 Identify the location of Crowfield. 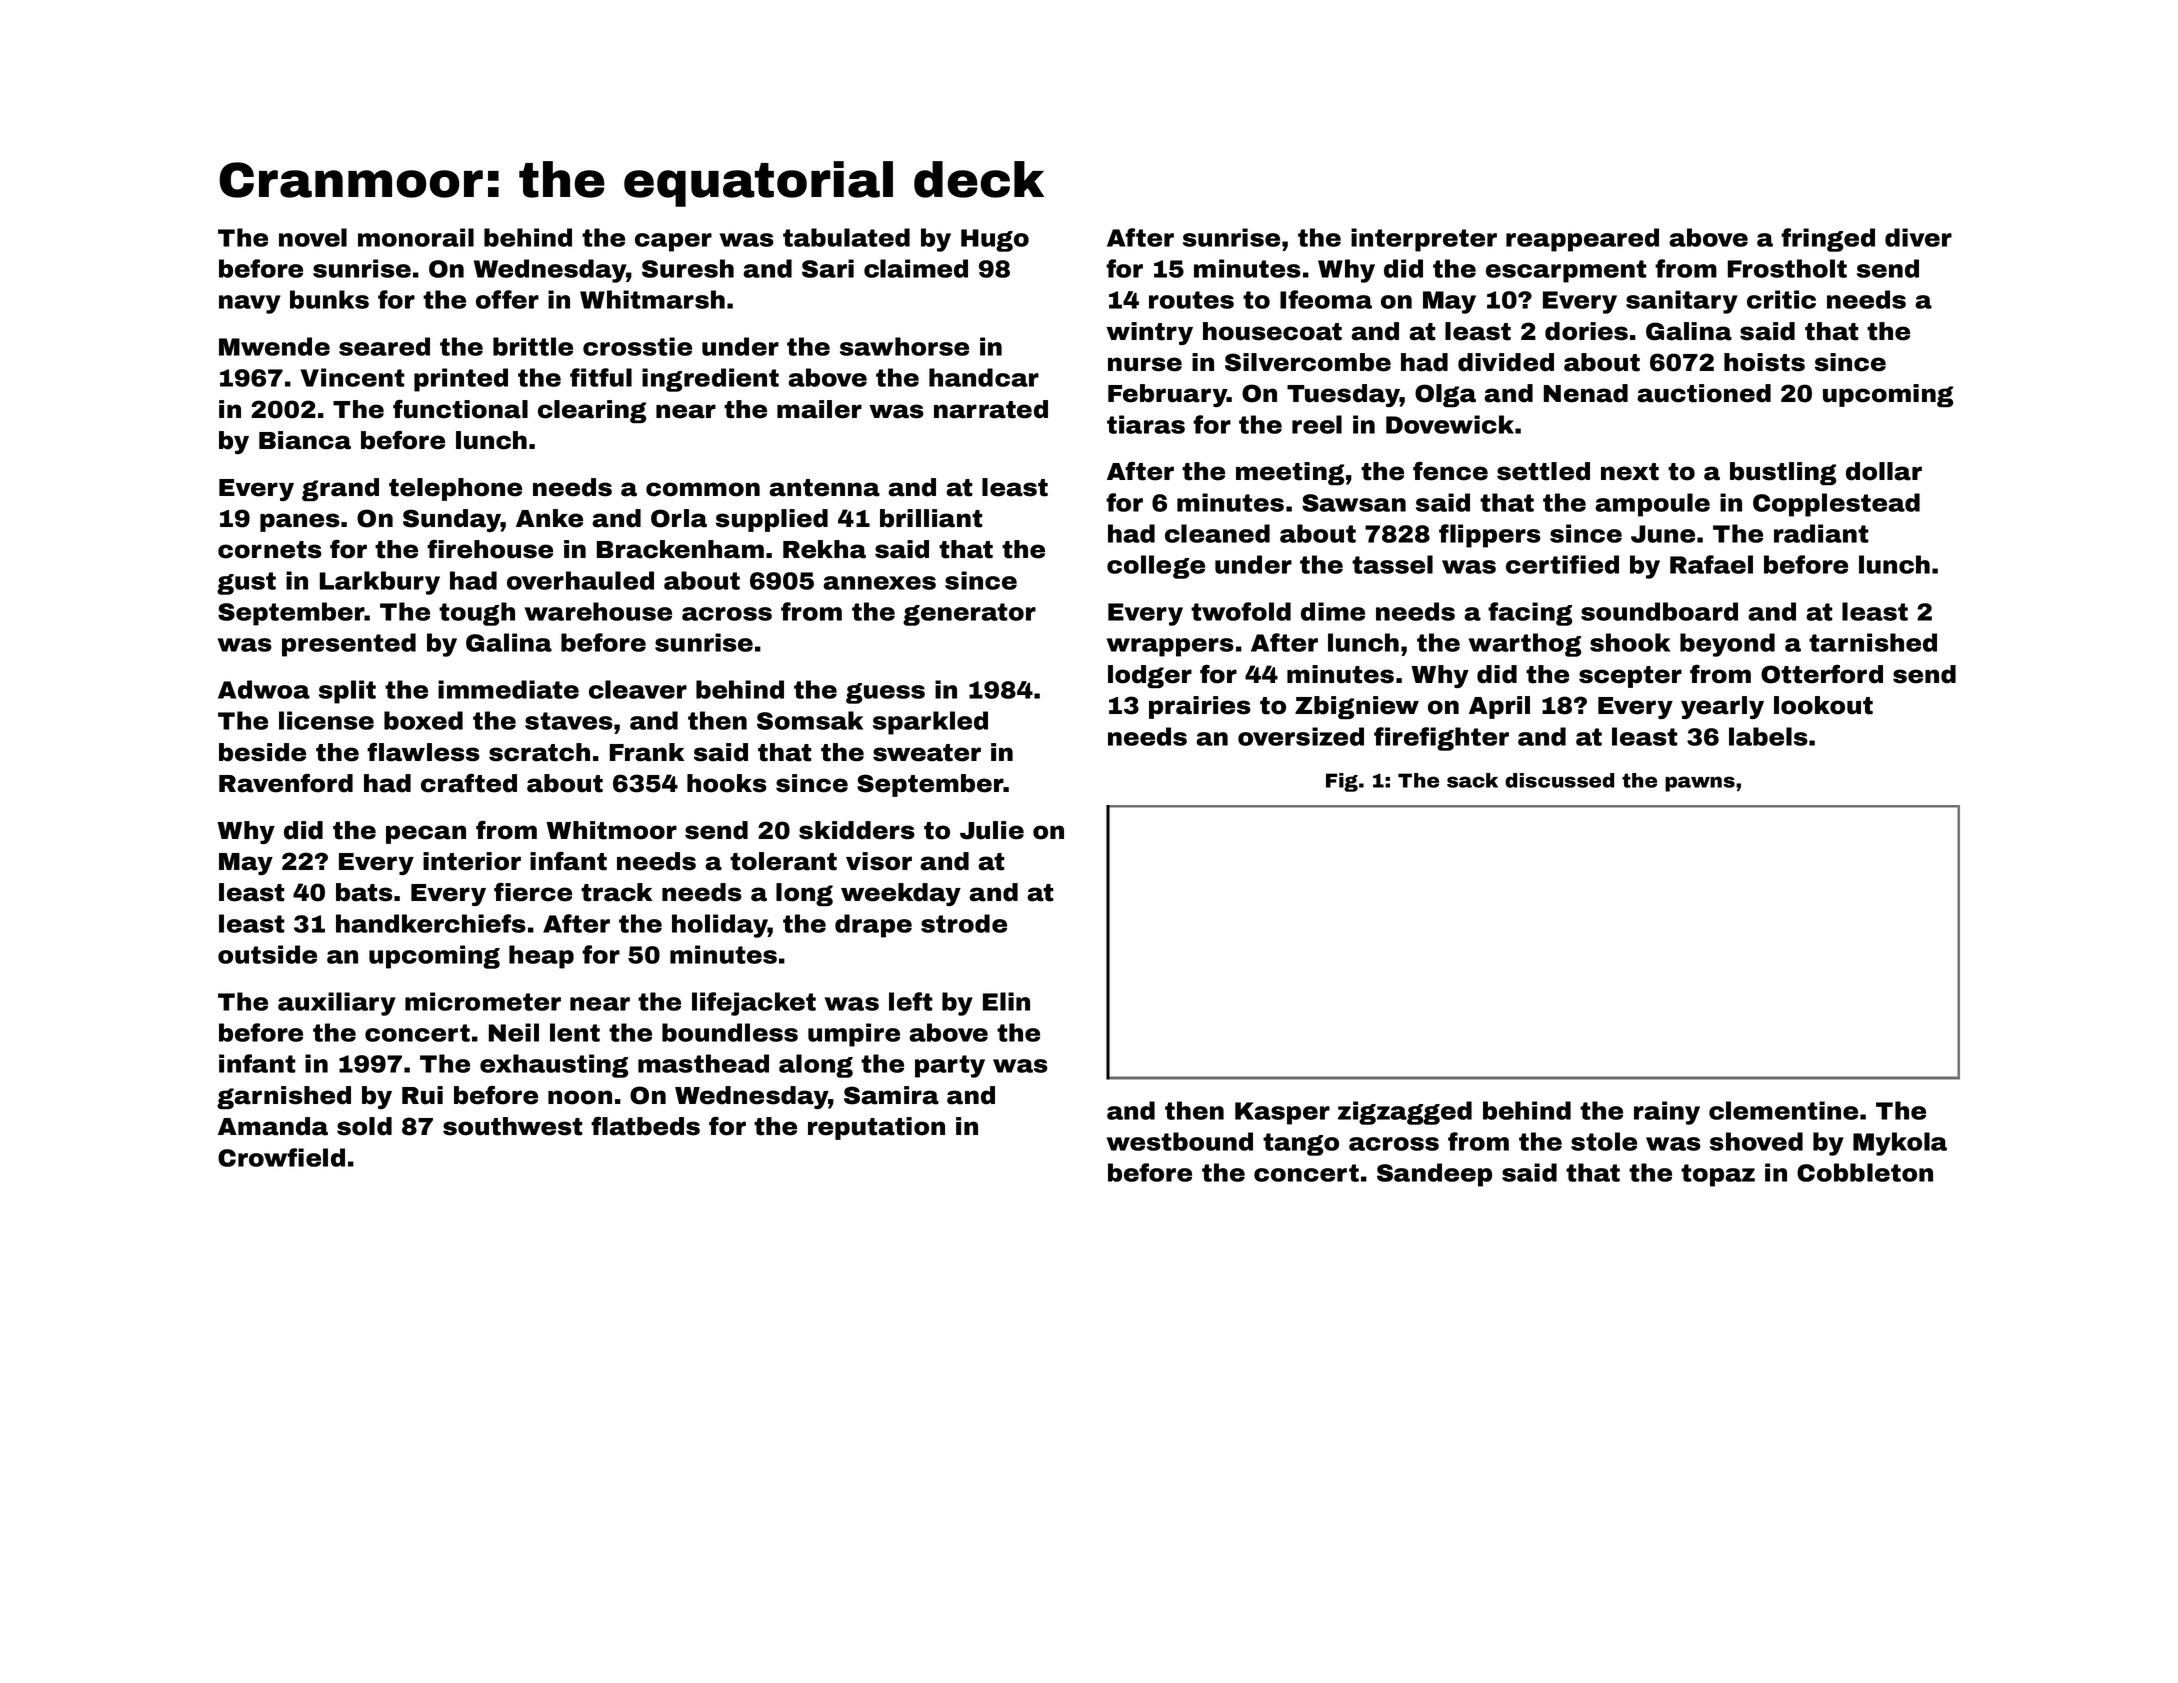
(281, 1157).
